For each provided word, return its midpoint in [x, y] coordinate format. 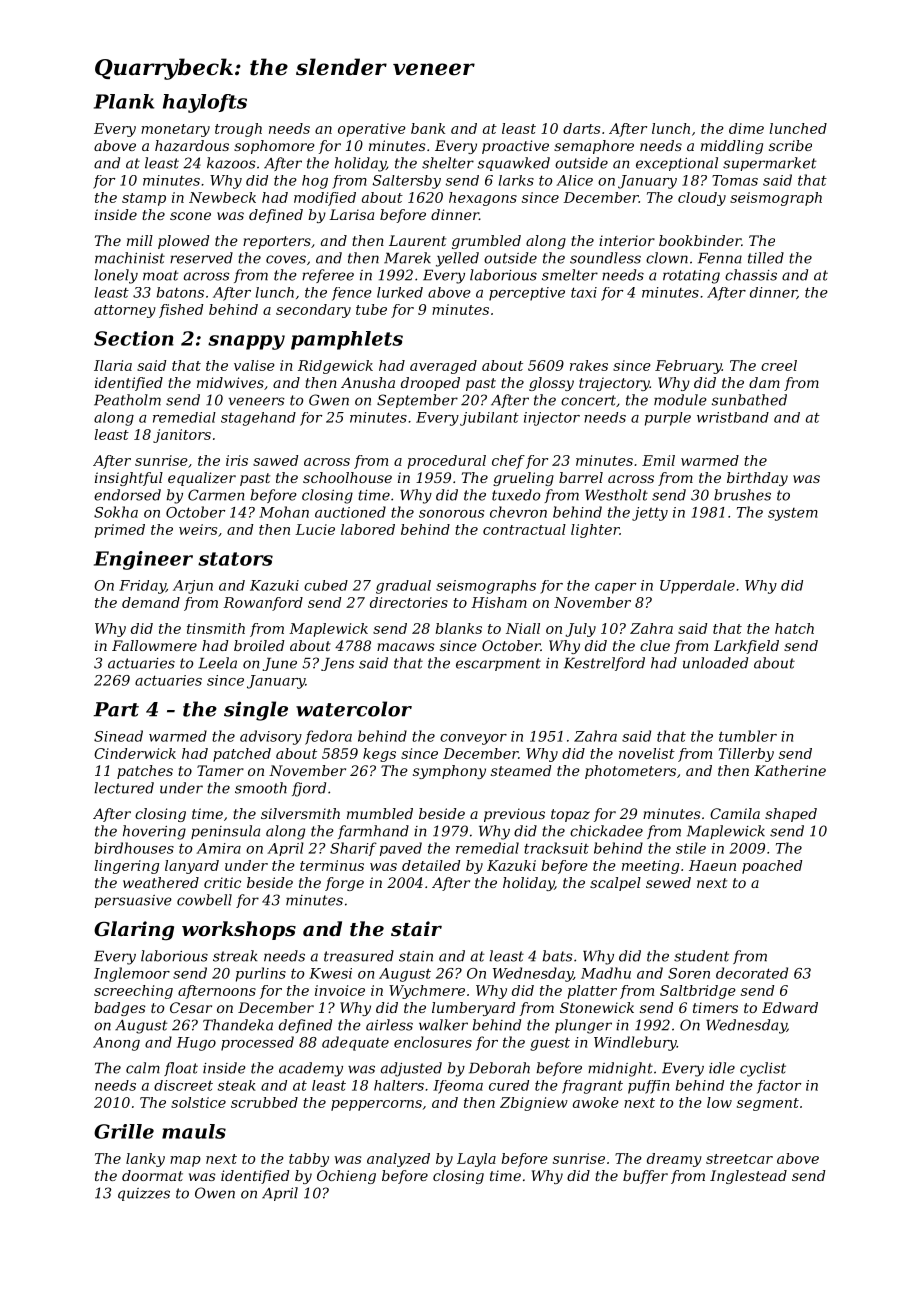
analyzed [398, 1160]
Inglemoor [132, 974]
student [701, 956]
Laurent [417, 240]
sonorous [451, 514]
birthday [757, 479]
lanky [145, 1160]
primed [120, 531]
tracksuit [556, 848]
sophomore [274, 147]
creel [779, 365]
